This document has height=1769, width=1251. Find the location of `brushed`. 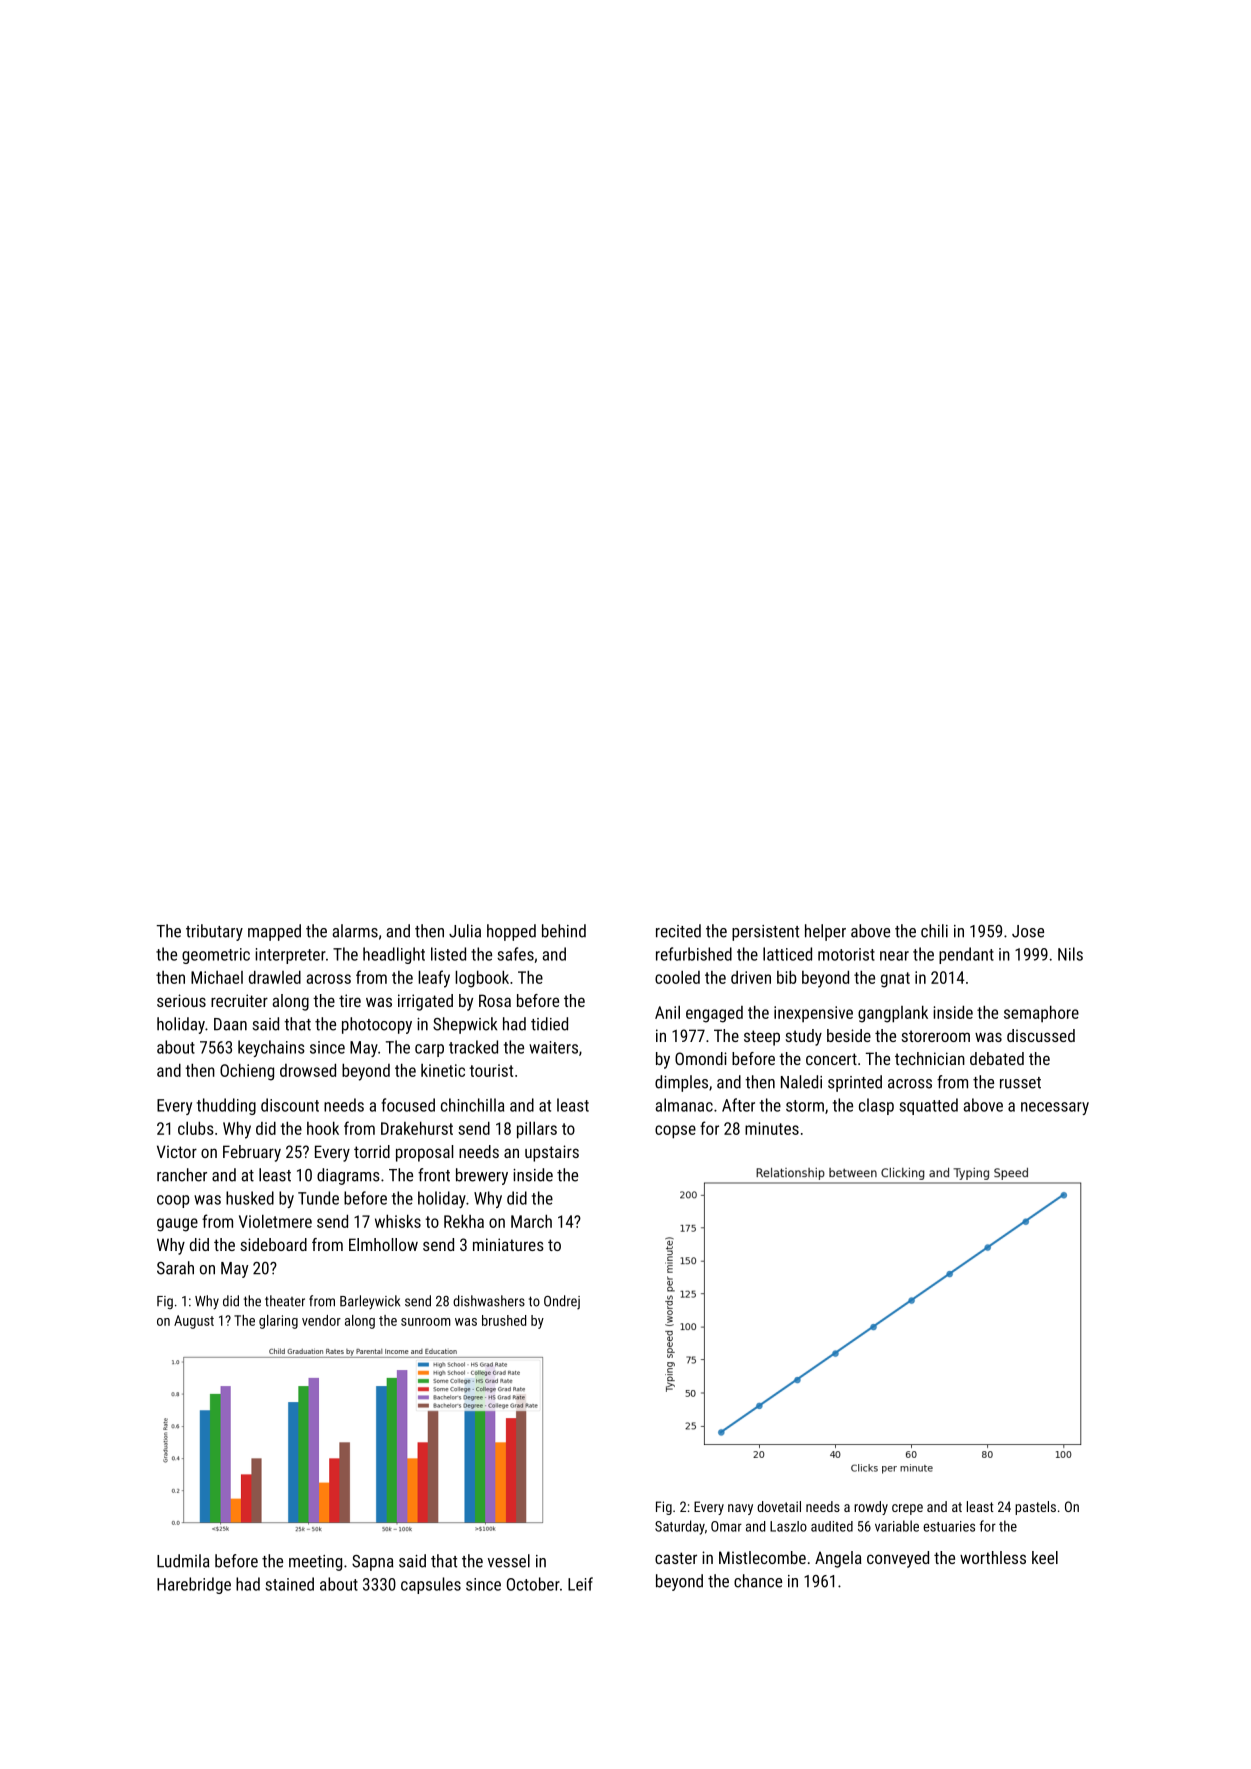

brushed is located at coordinates (504, 1320).
